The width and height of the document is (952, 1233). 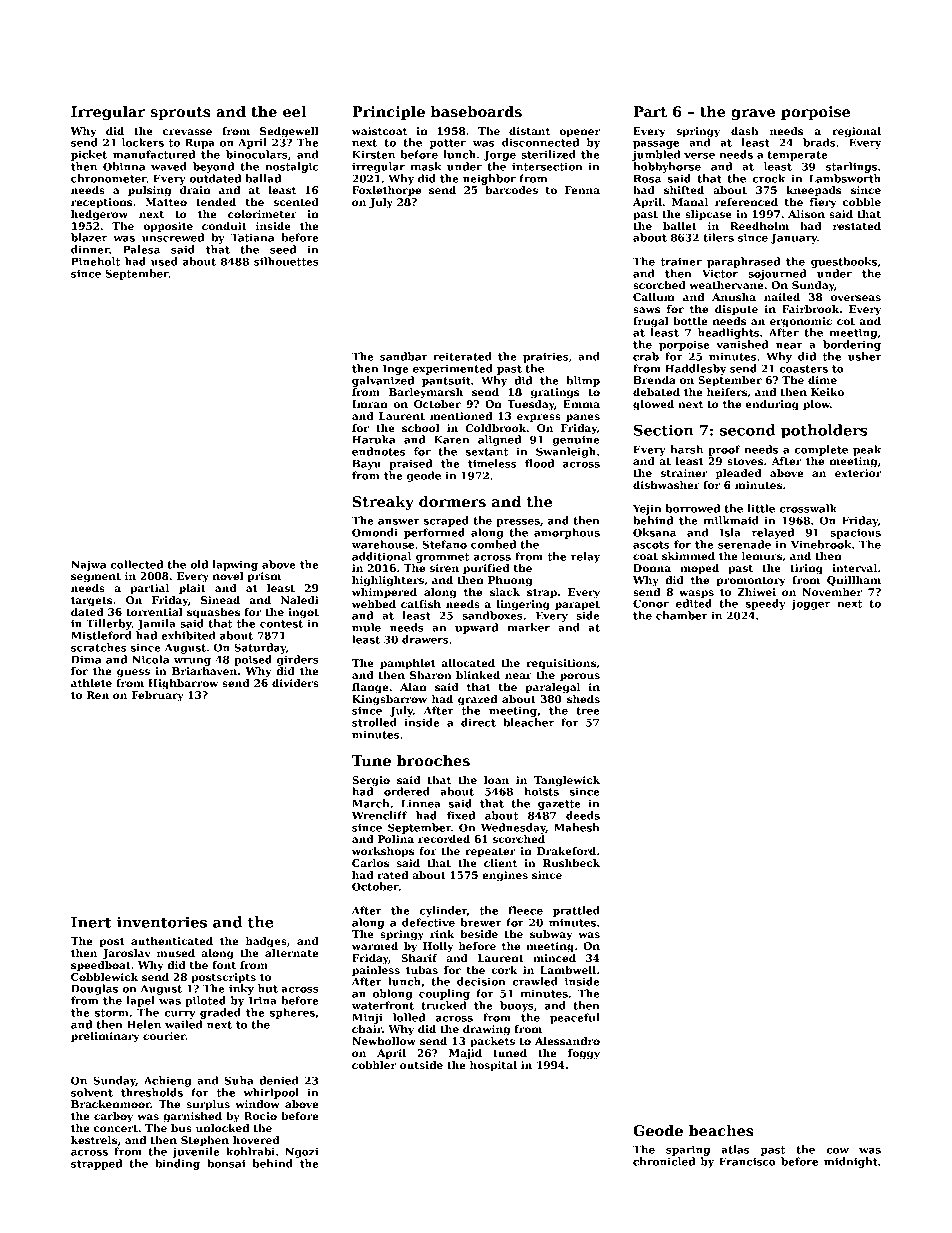 I want to click on beaches, so click(x=721, y=1130).
